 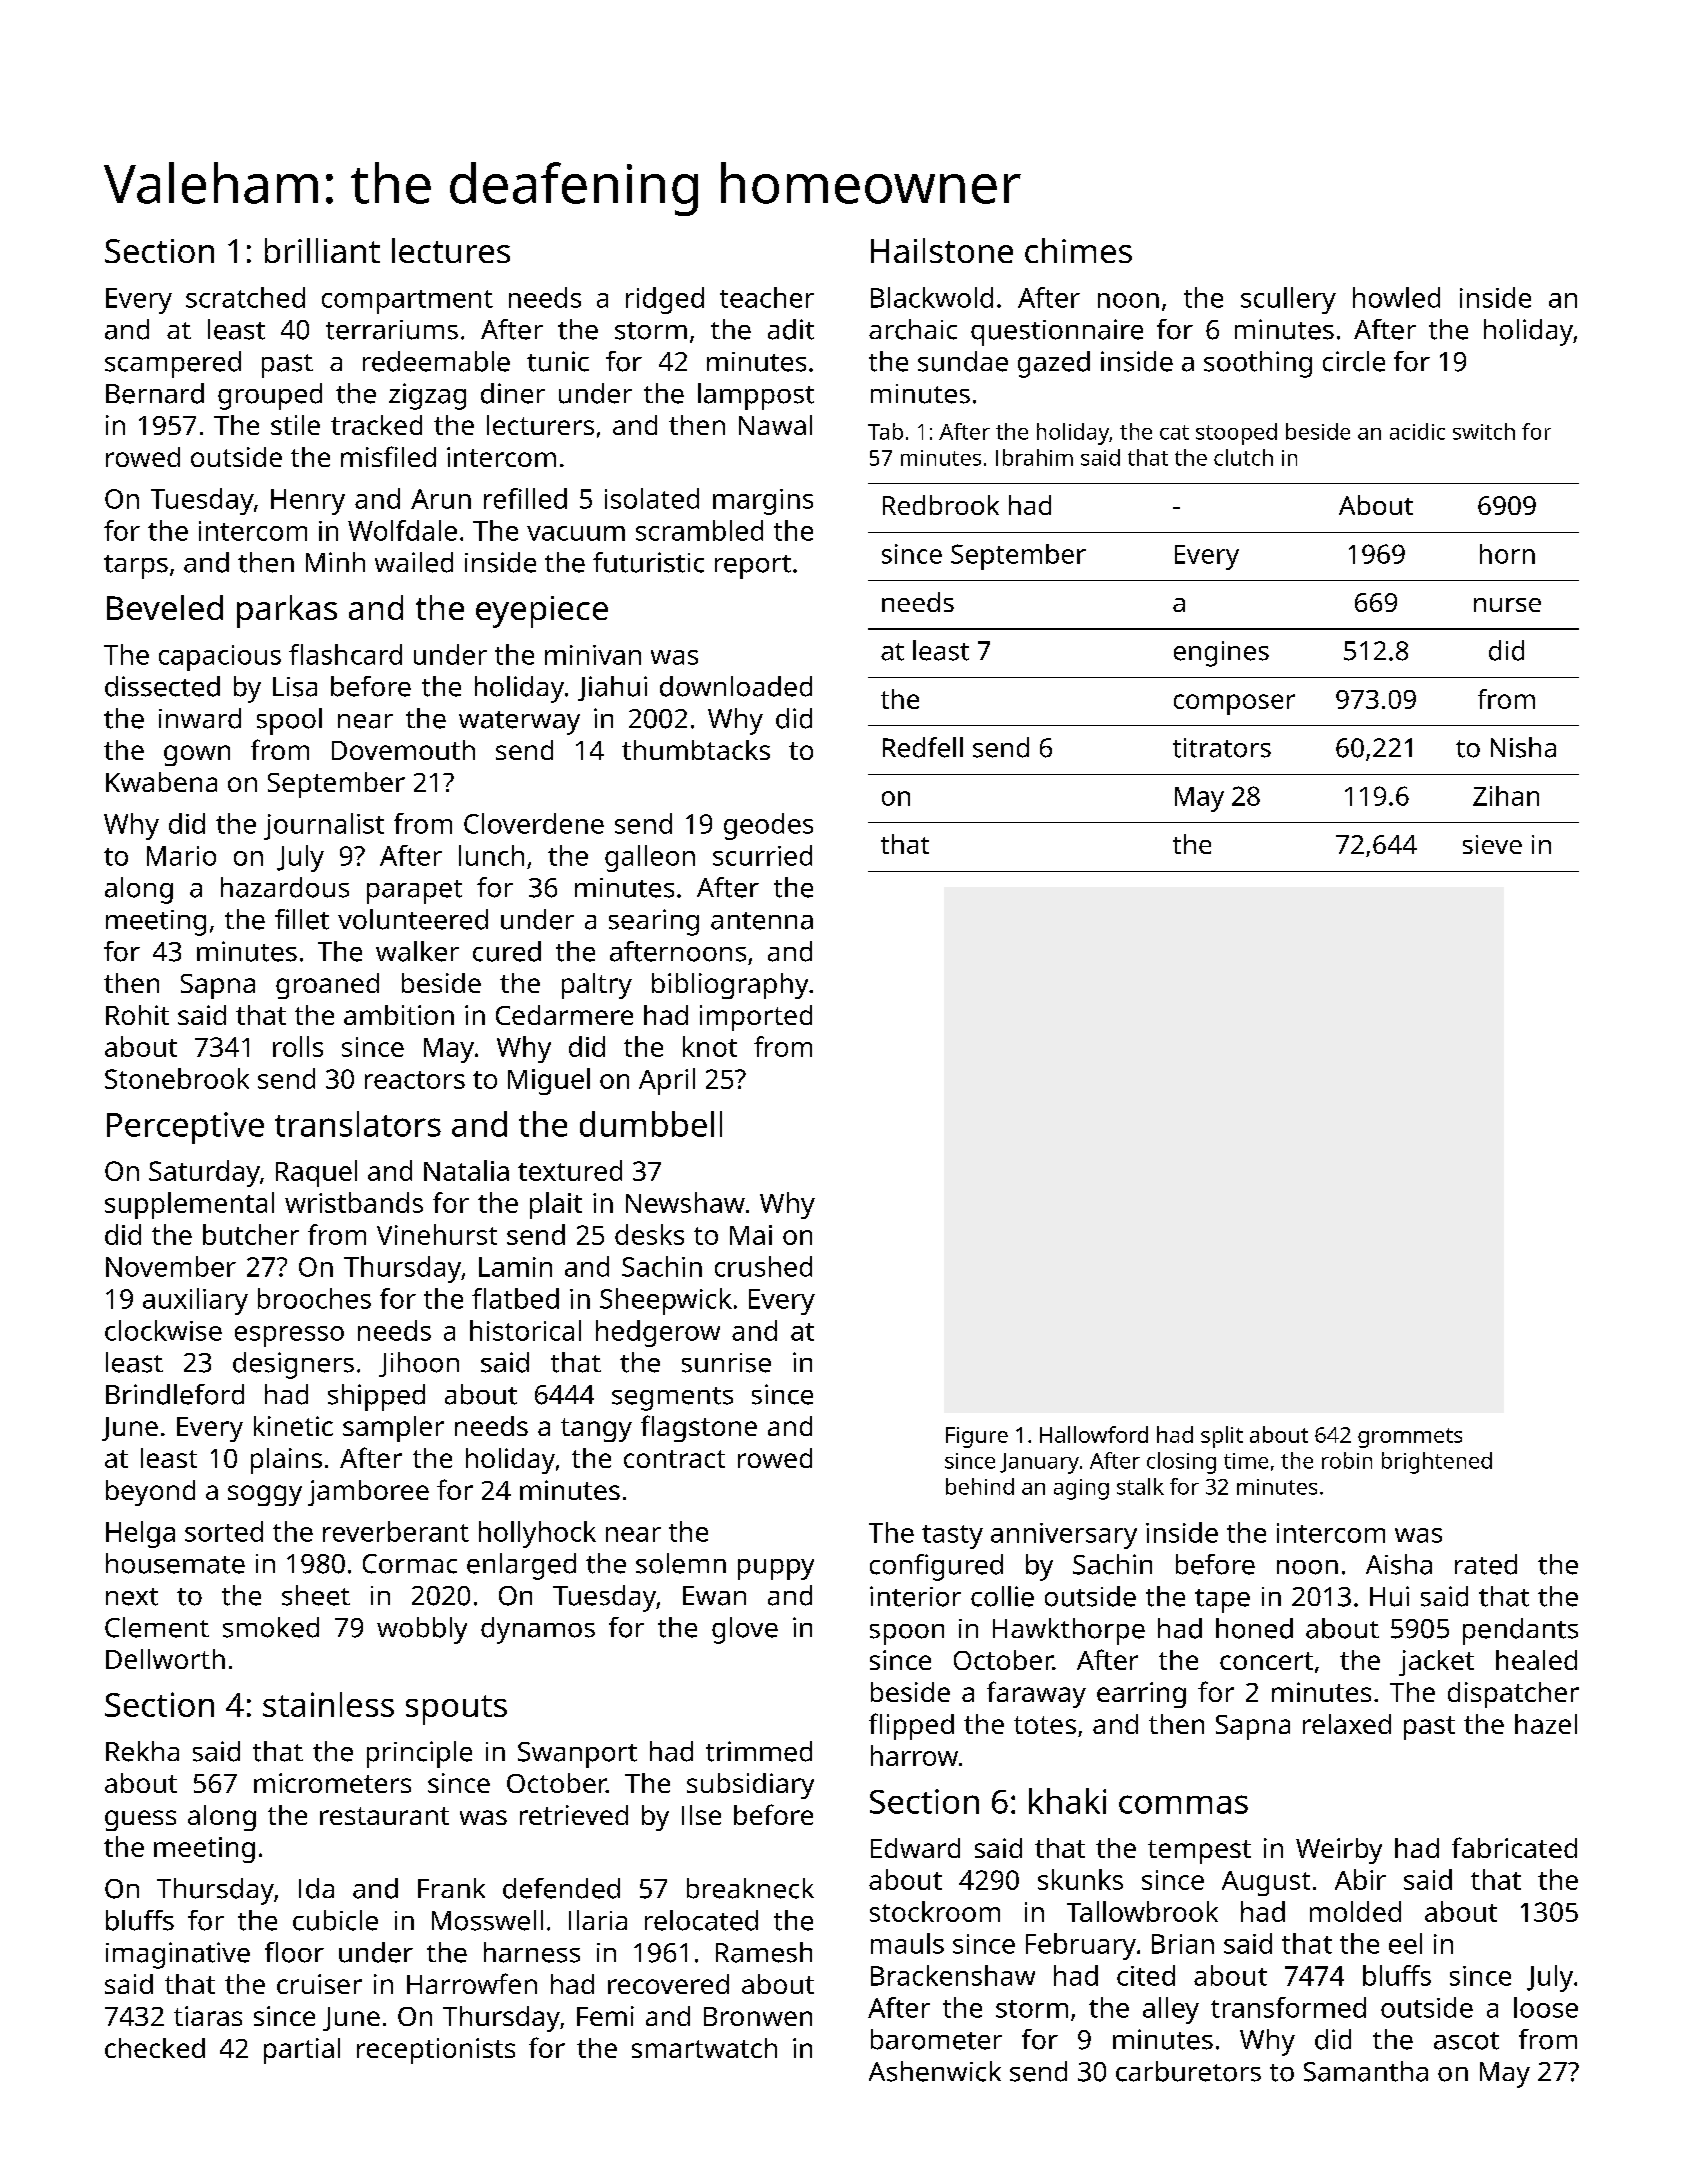 I want to click on carburetors, so click(x=1188, y=2071).
